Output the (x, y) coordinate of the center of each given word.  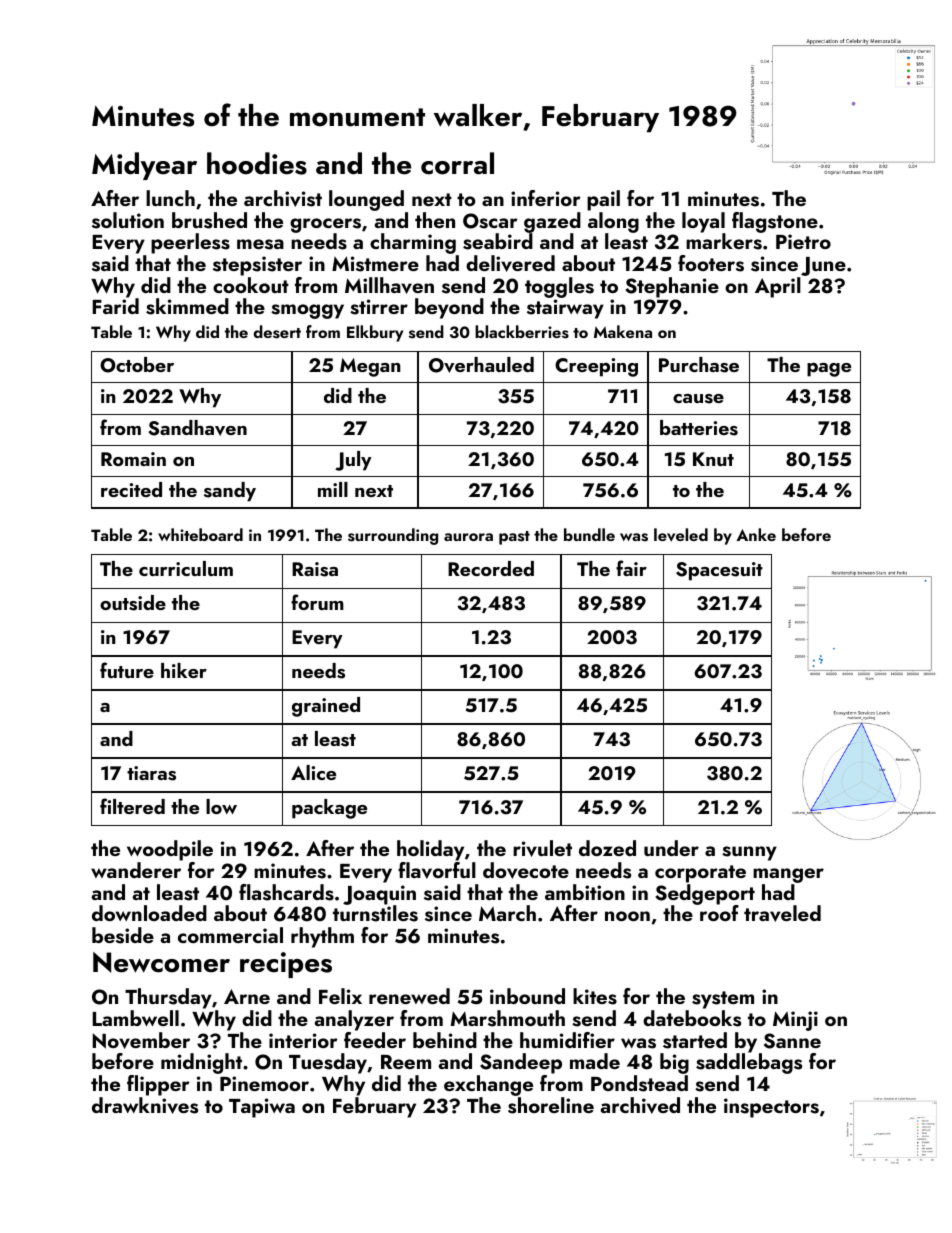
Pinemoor (264, 1083)
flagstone (775, 222)
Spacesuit (719, 571)
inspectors (771, 1108)
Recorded (491, 568)
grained (326, 707)
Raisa (315, 569)
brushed (209, 220)
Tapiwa (262, 1108)
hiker (184, 670)
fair (631, 568)
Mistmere (375, 264)
